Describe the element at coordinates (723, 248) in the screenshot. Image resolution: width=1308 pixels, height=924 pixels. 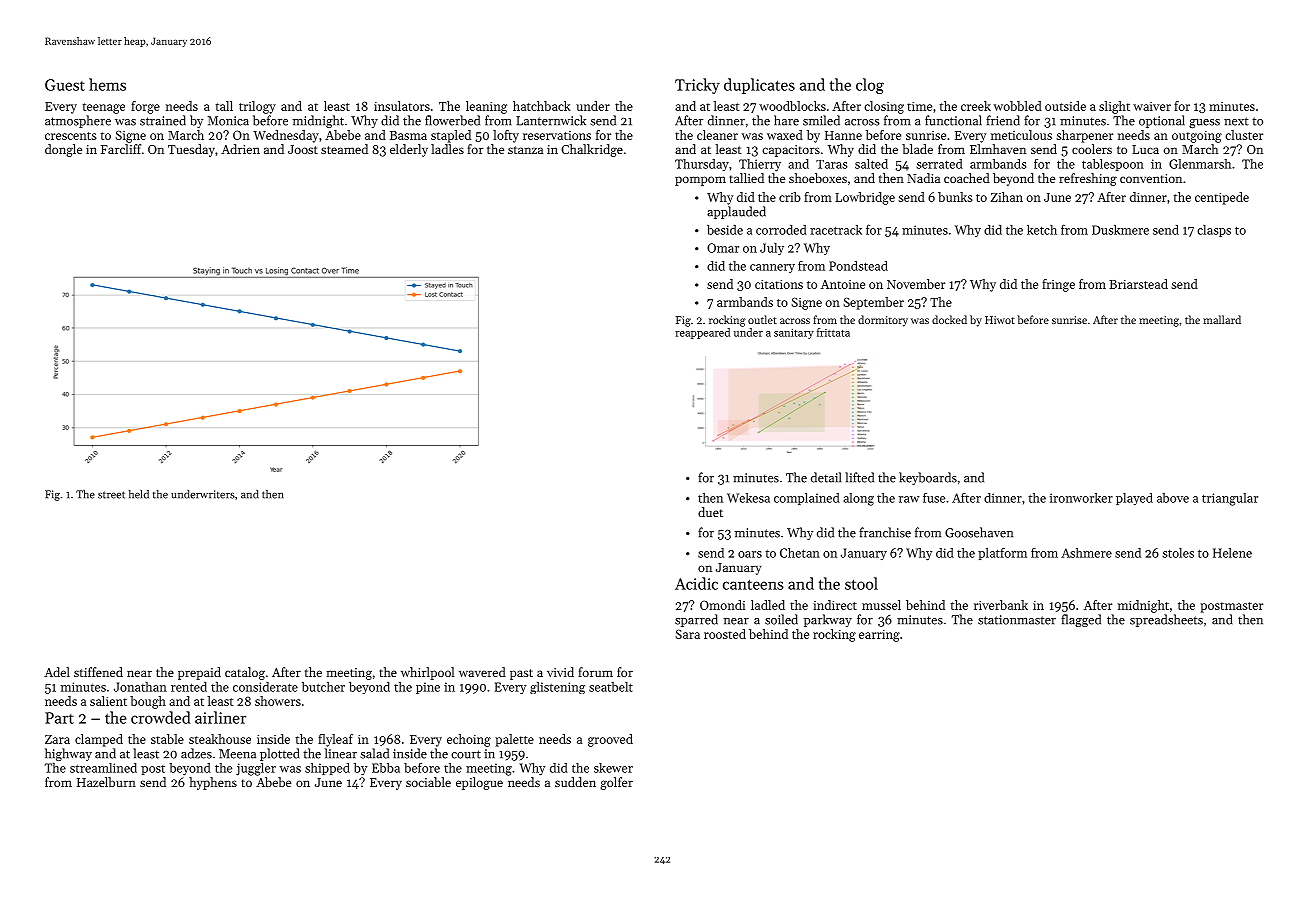
I see `Omar` at that location.
